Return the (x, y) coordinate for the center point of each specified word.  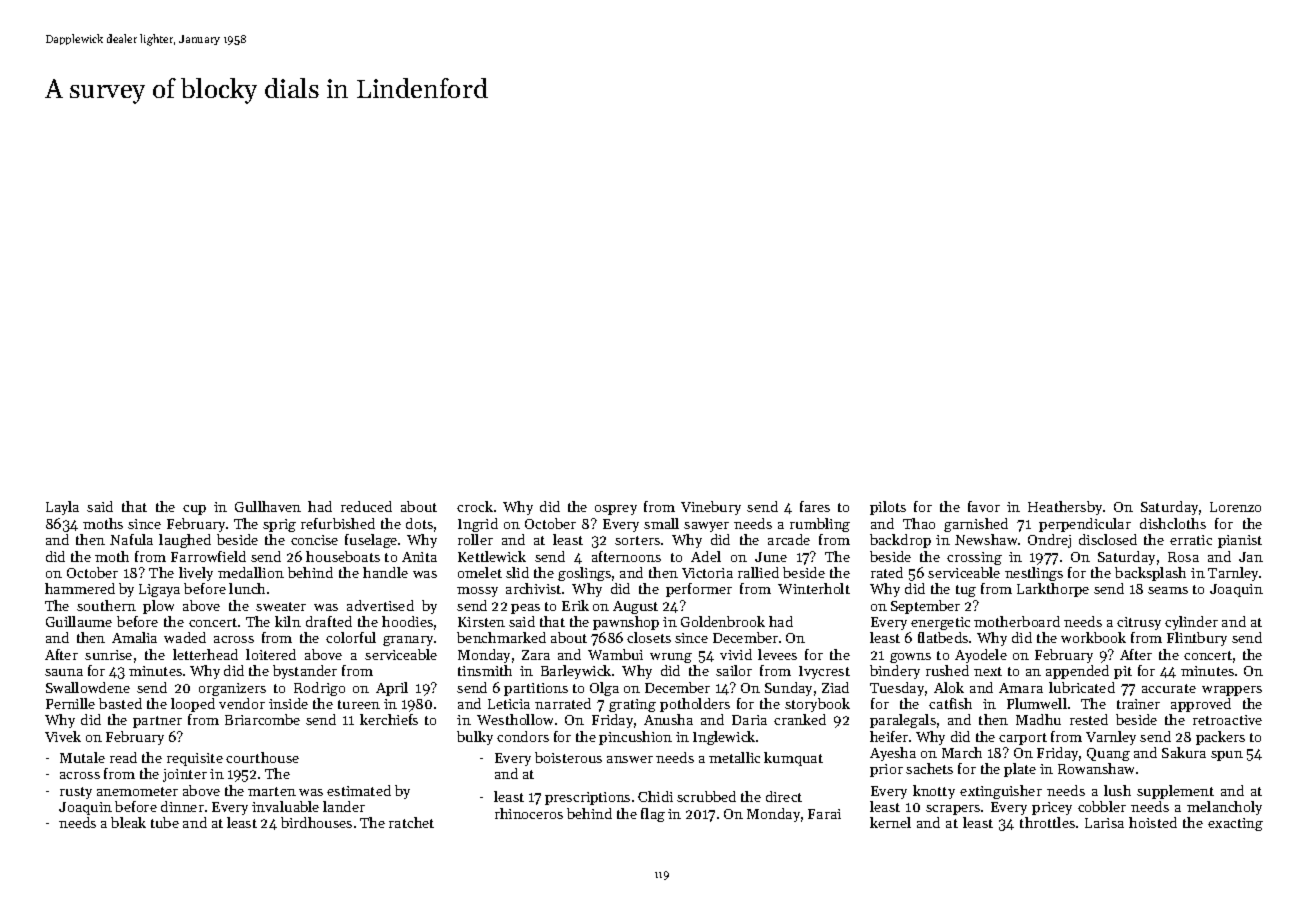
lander (344, 806)
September (925, 607)
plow (158, 607)
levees (777, 654)
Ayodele (981, 656)
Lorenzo (1235, 507)
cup (194, 510)
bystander (305, 672)
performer (699, 590)
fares (815, 506)
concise (314, 540)
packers (1220, 738)
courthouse (262, 757)
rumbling (820, 525)
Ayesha (893, 754)
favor (984, 506)
